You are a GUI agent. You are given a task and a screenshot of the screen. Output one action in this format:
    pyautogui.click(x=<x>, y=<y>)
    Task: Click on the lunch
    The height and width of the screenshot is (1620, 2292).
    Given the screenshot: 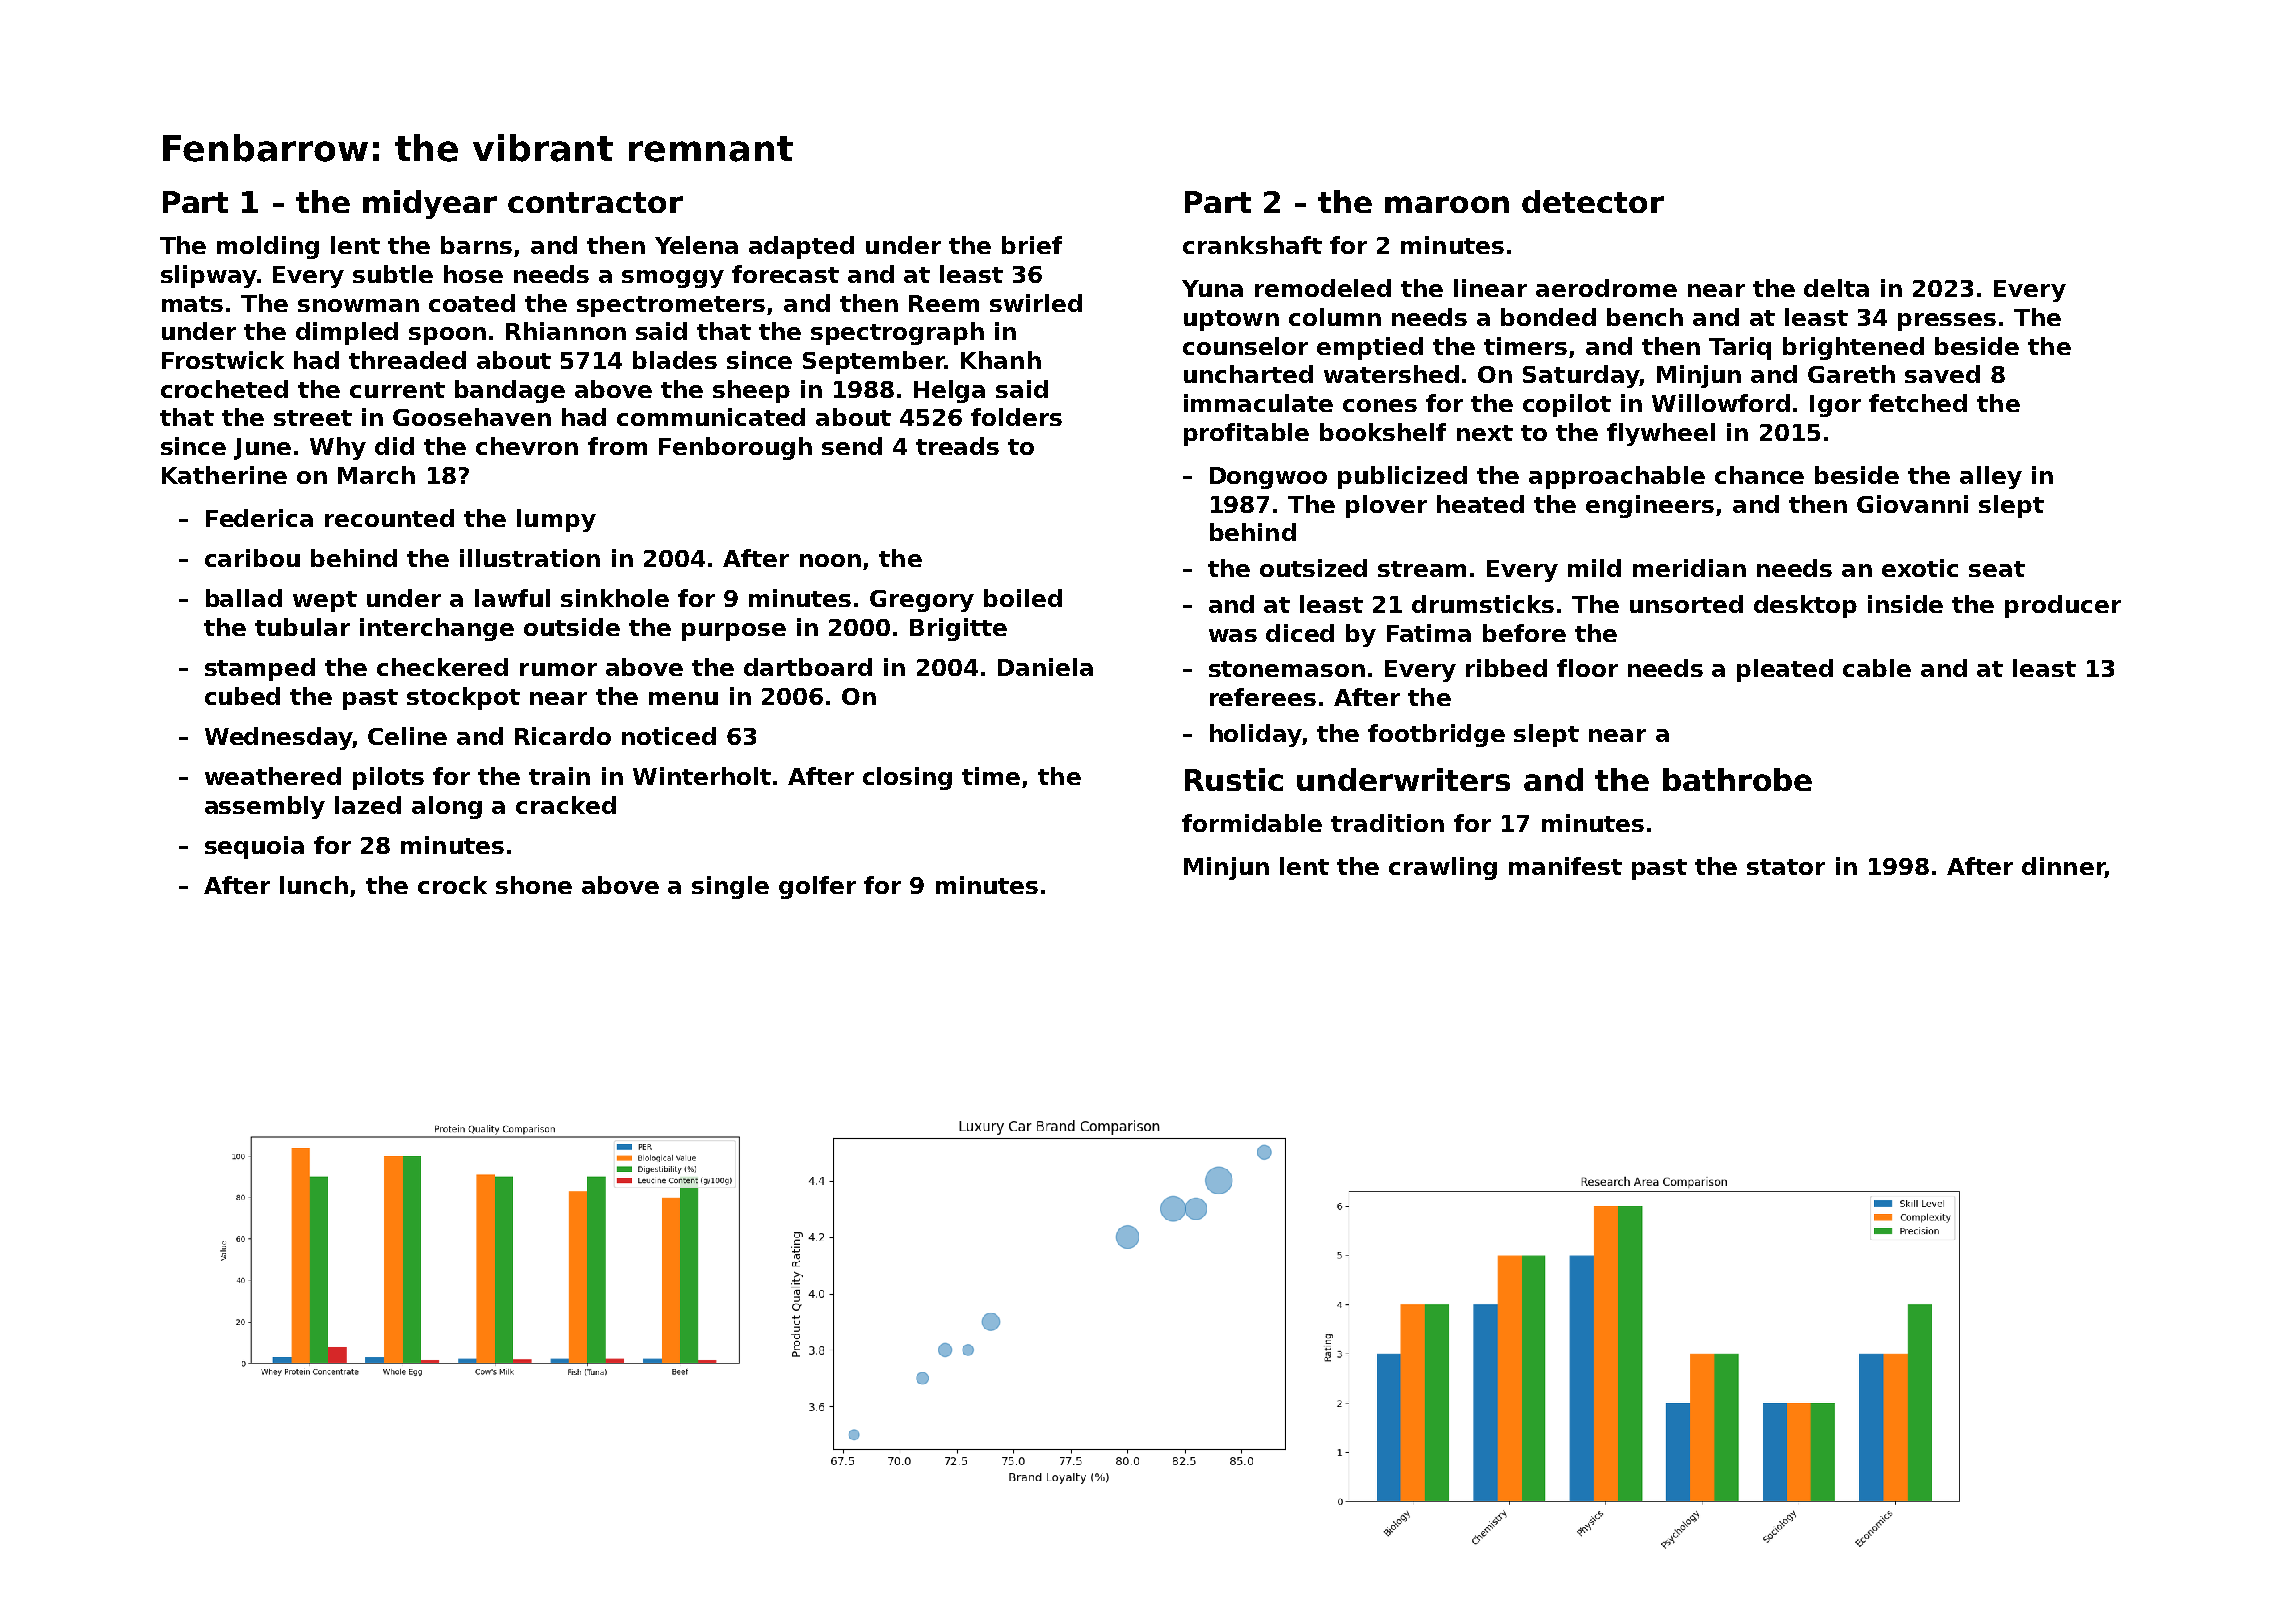 What is the action you would take?
    pyautogui.click(x=314, y=885)
